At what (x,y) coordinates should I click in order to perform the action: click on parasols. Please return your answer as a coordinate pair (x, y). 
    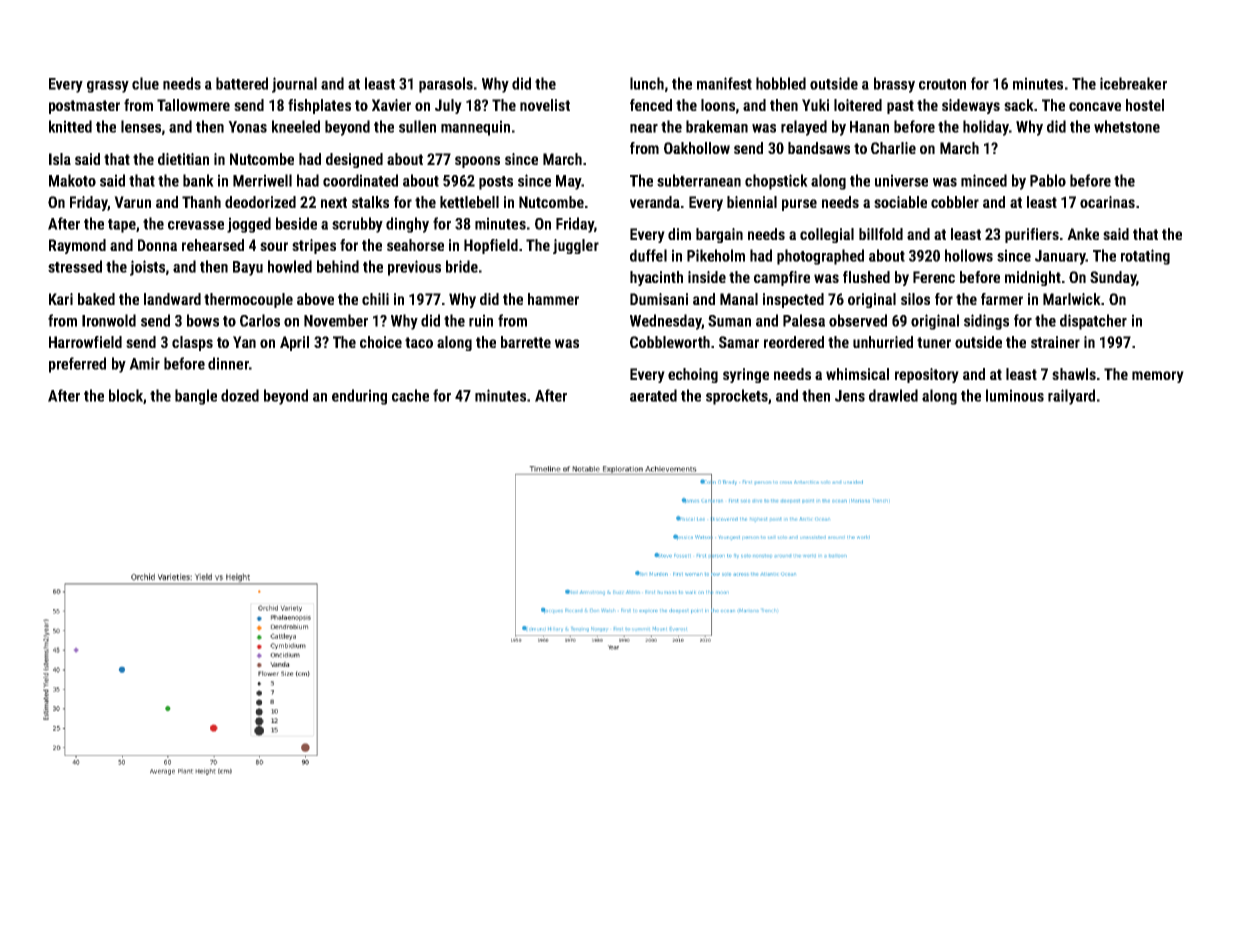
    Looking at the image, I should click on (446, 85).
